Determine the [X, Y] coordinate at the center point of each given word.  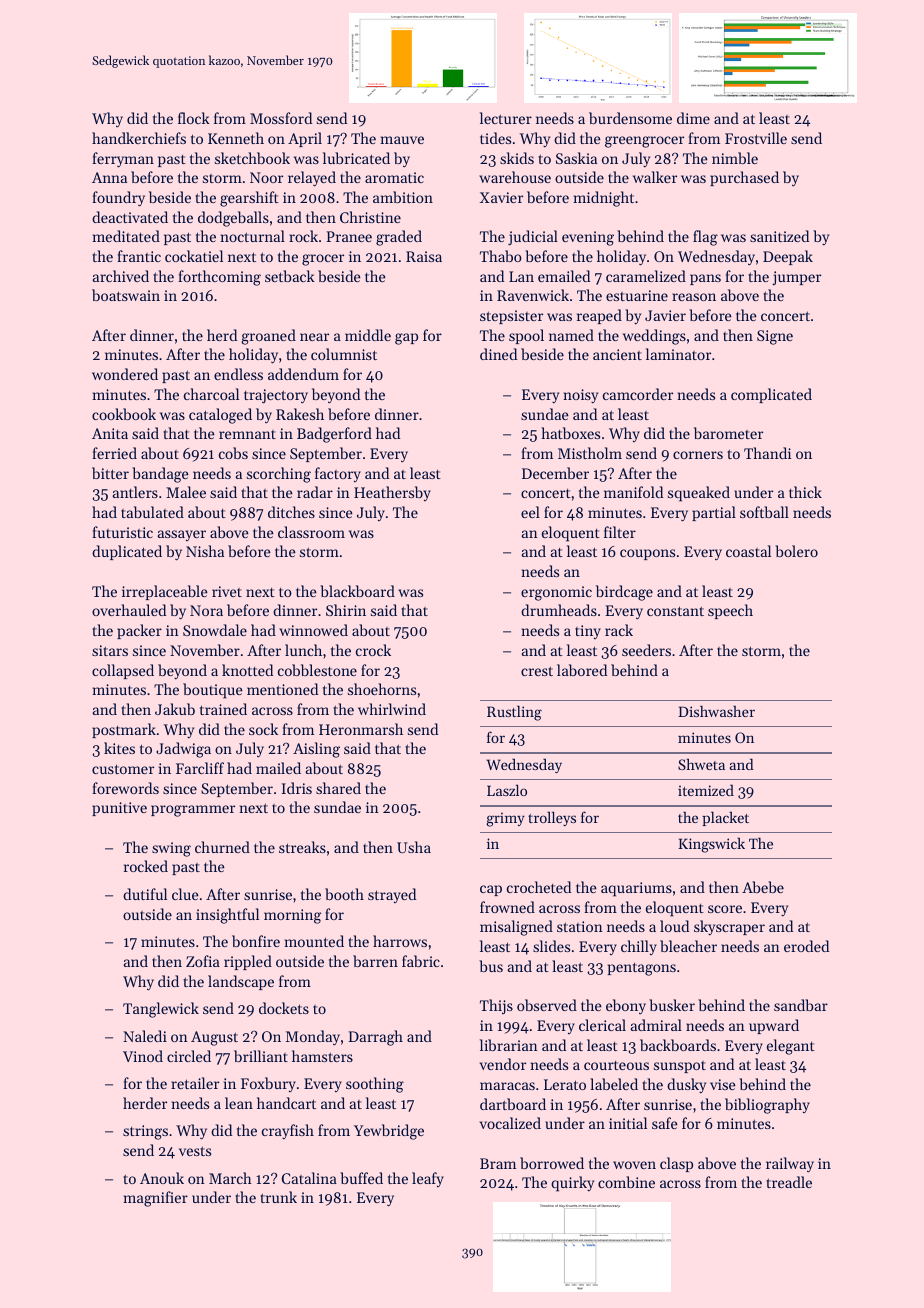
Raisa [424, 256]
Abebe [763, 887]
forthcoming [219, 278]
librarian [509, 1045]
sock [263, 729]
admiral [656, 1025]
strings [145, 1132]
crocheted [539, 887]
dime [693, 118]
